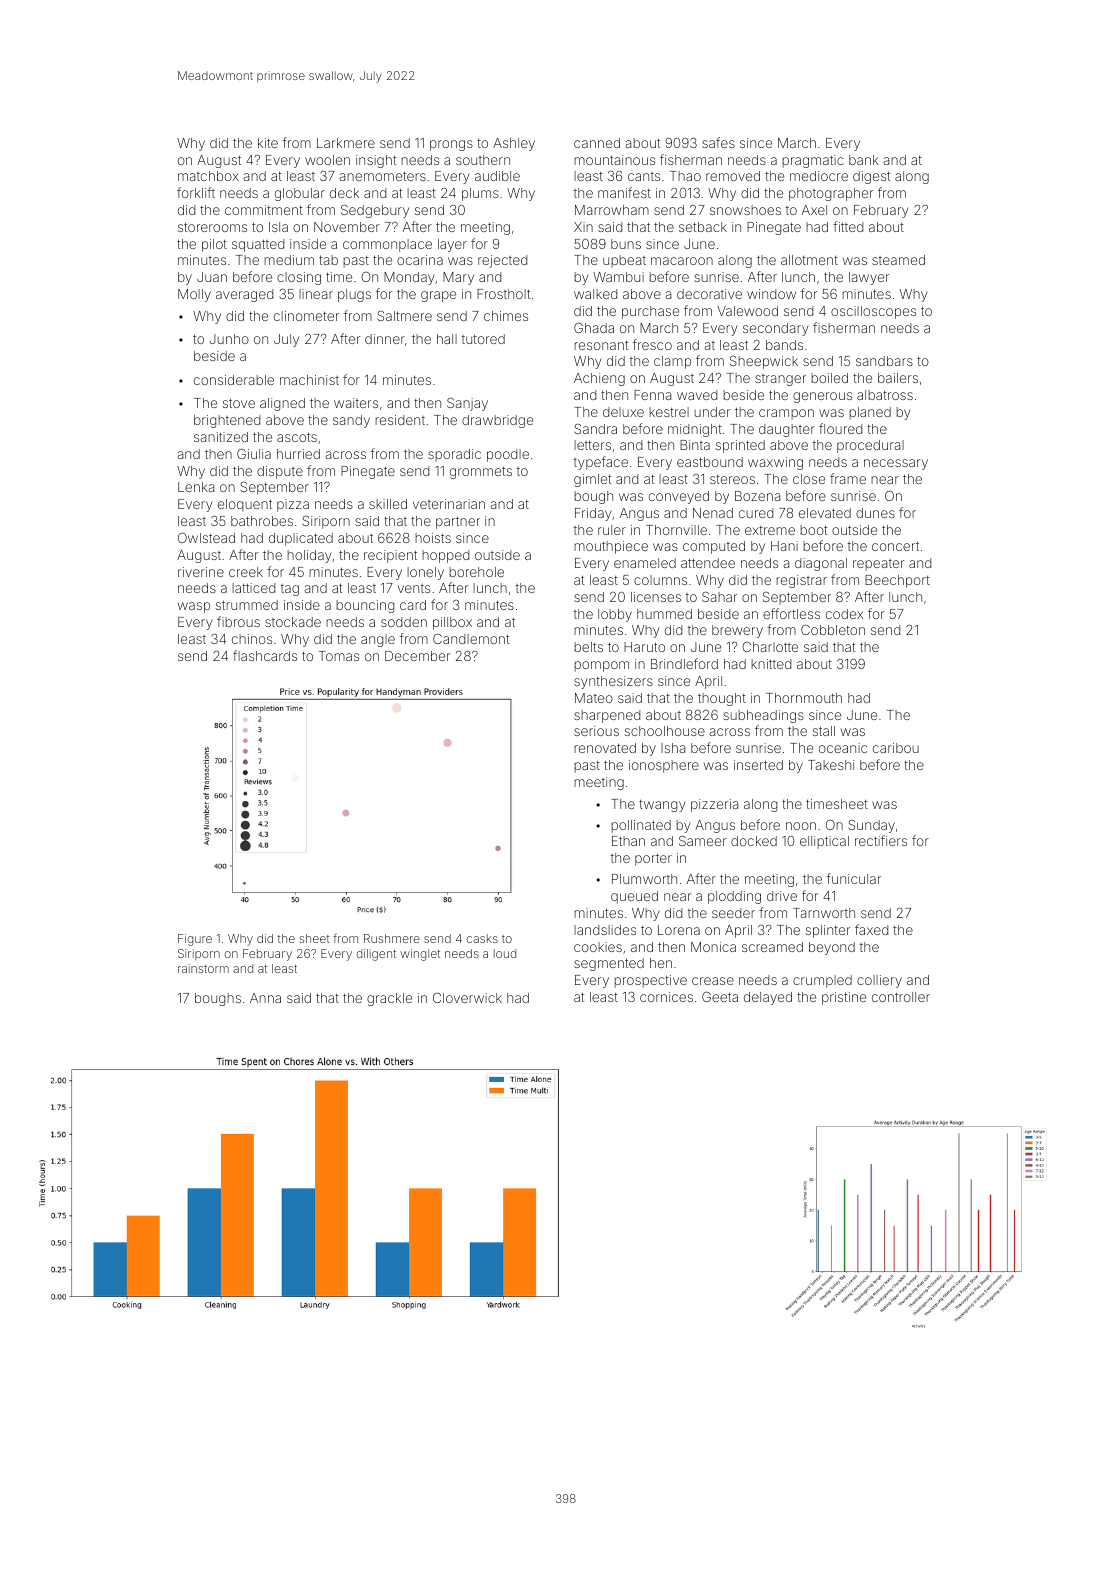  Describe the element at coordinates (611, 547) in the page. I see `mouthpiece` at that location.
